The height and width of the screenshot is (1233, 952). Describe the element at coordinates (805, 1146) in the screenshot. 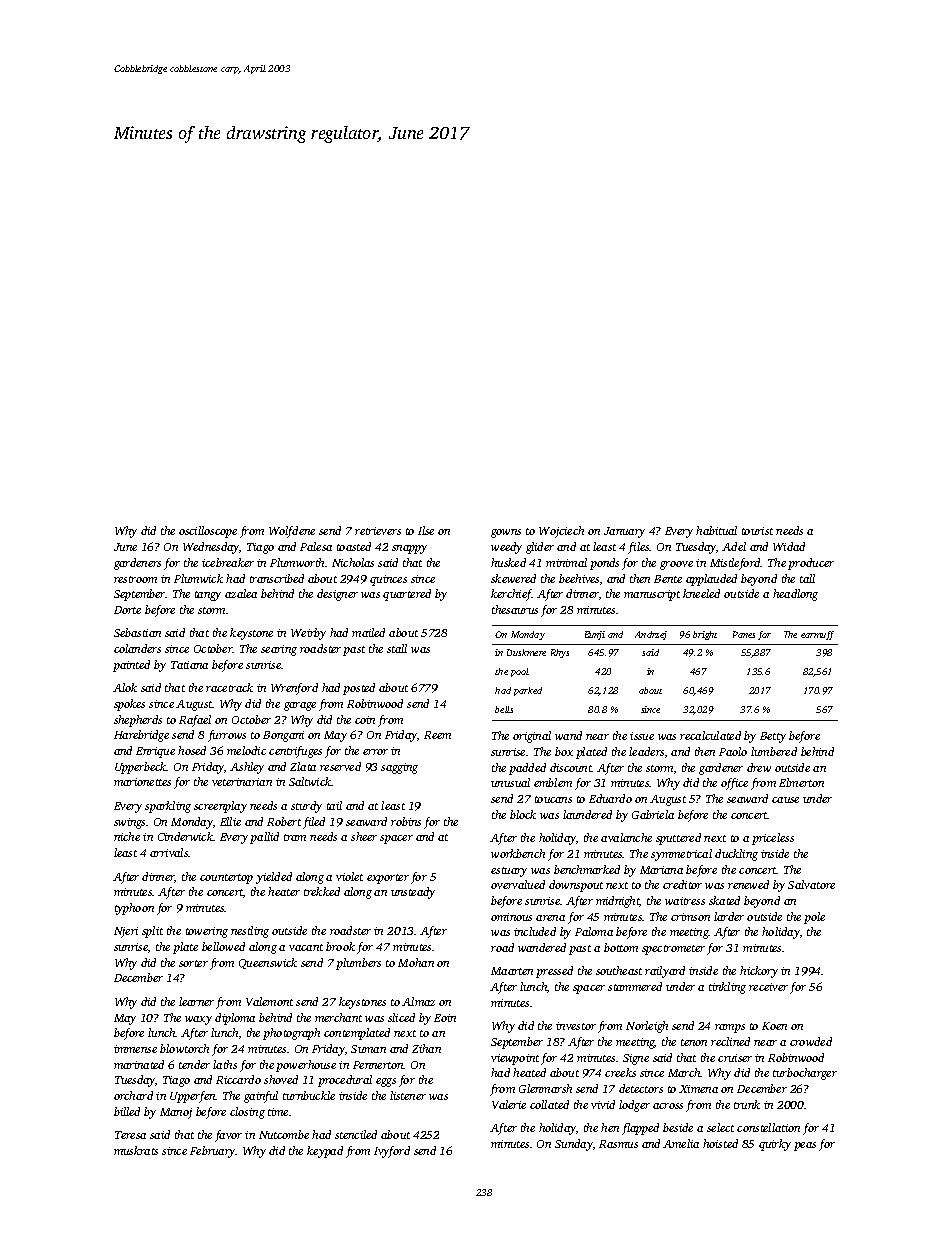

I see `peas` at that location.
